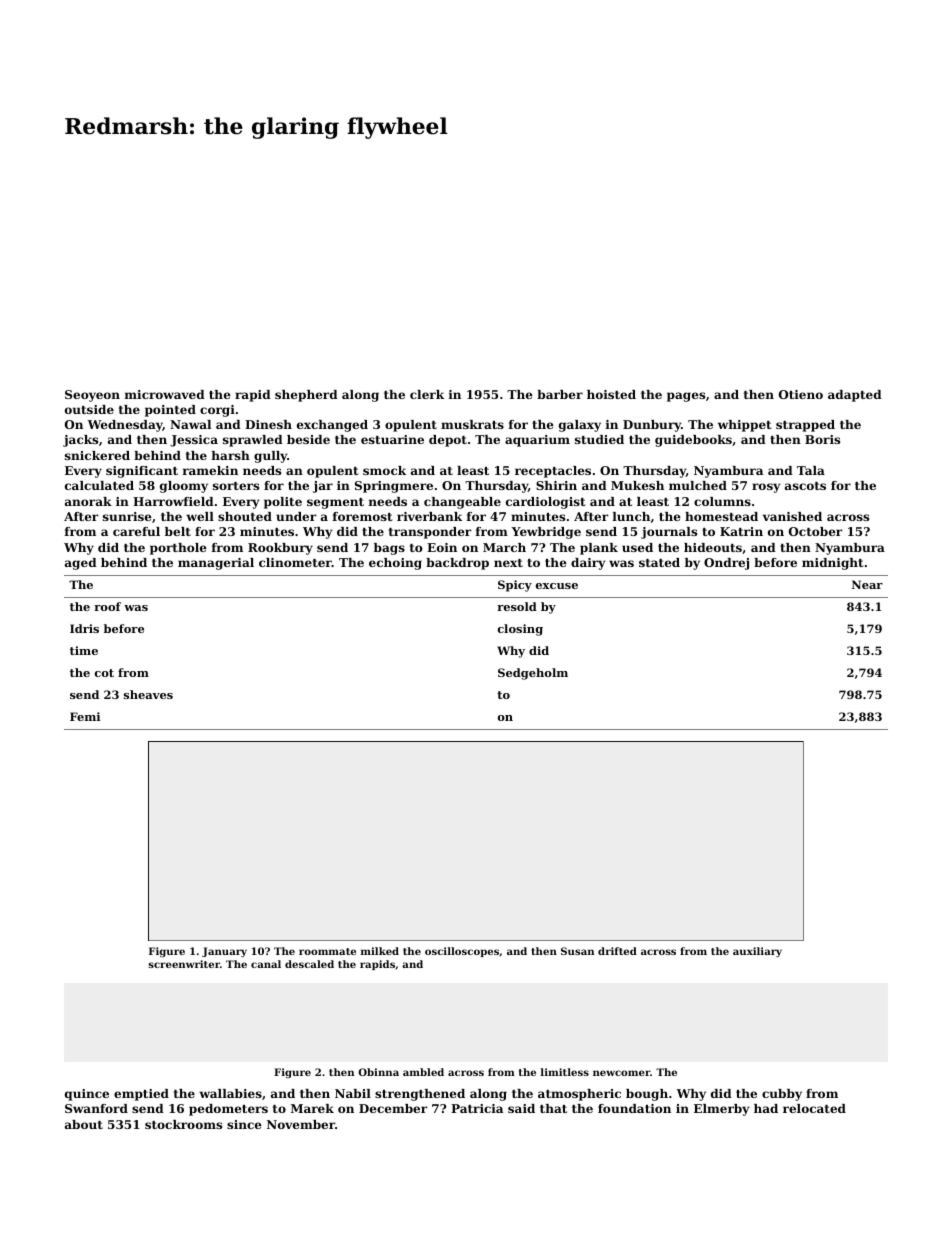 The width and height of the screenshot is (952, 1233). Describe the element at coordinates (462, 952) in the screenshot. I see `oscilloscopes` at that location.
